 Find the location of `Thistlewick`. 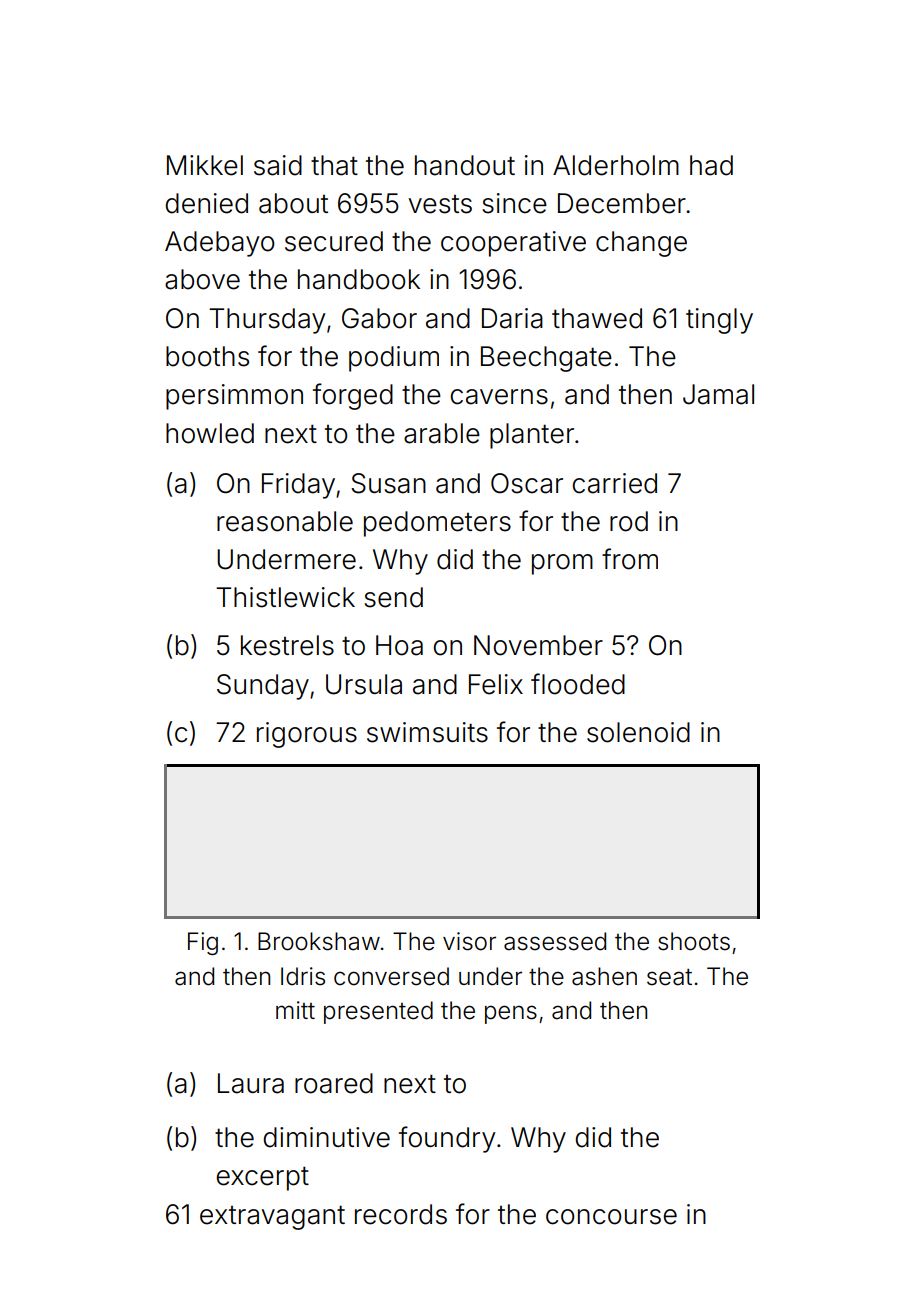

Thistlewick is located at coordinates (285, 597).
